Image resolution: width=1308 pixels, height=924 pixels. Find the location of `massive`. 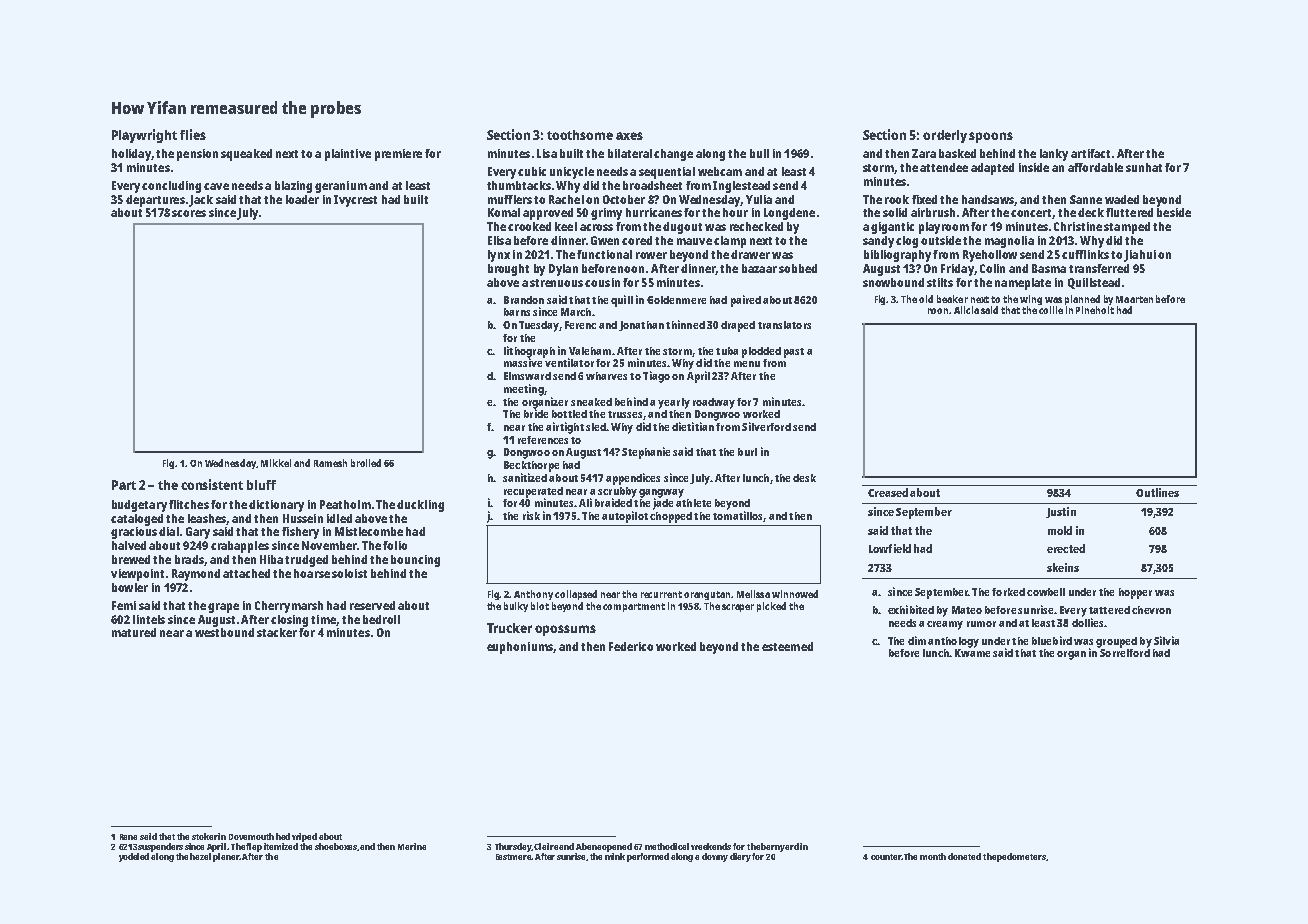

massive is located at coordinates (523, 362).
